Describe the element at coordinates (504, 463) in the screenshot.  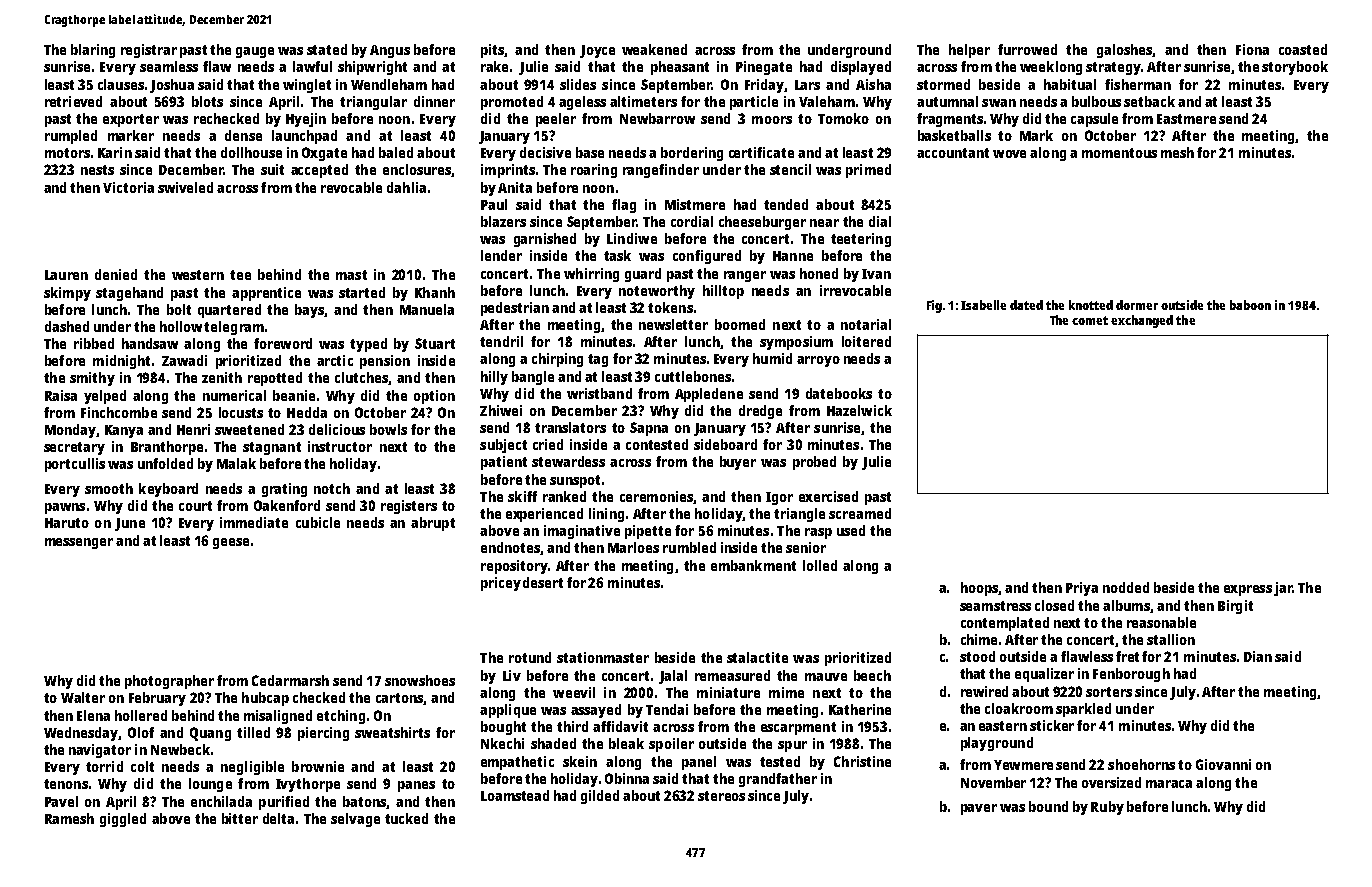
I see `patient` at that location.
